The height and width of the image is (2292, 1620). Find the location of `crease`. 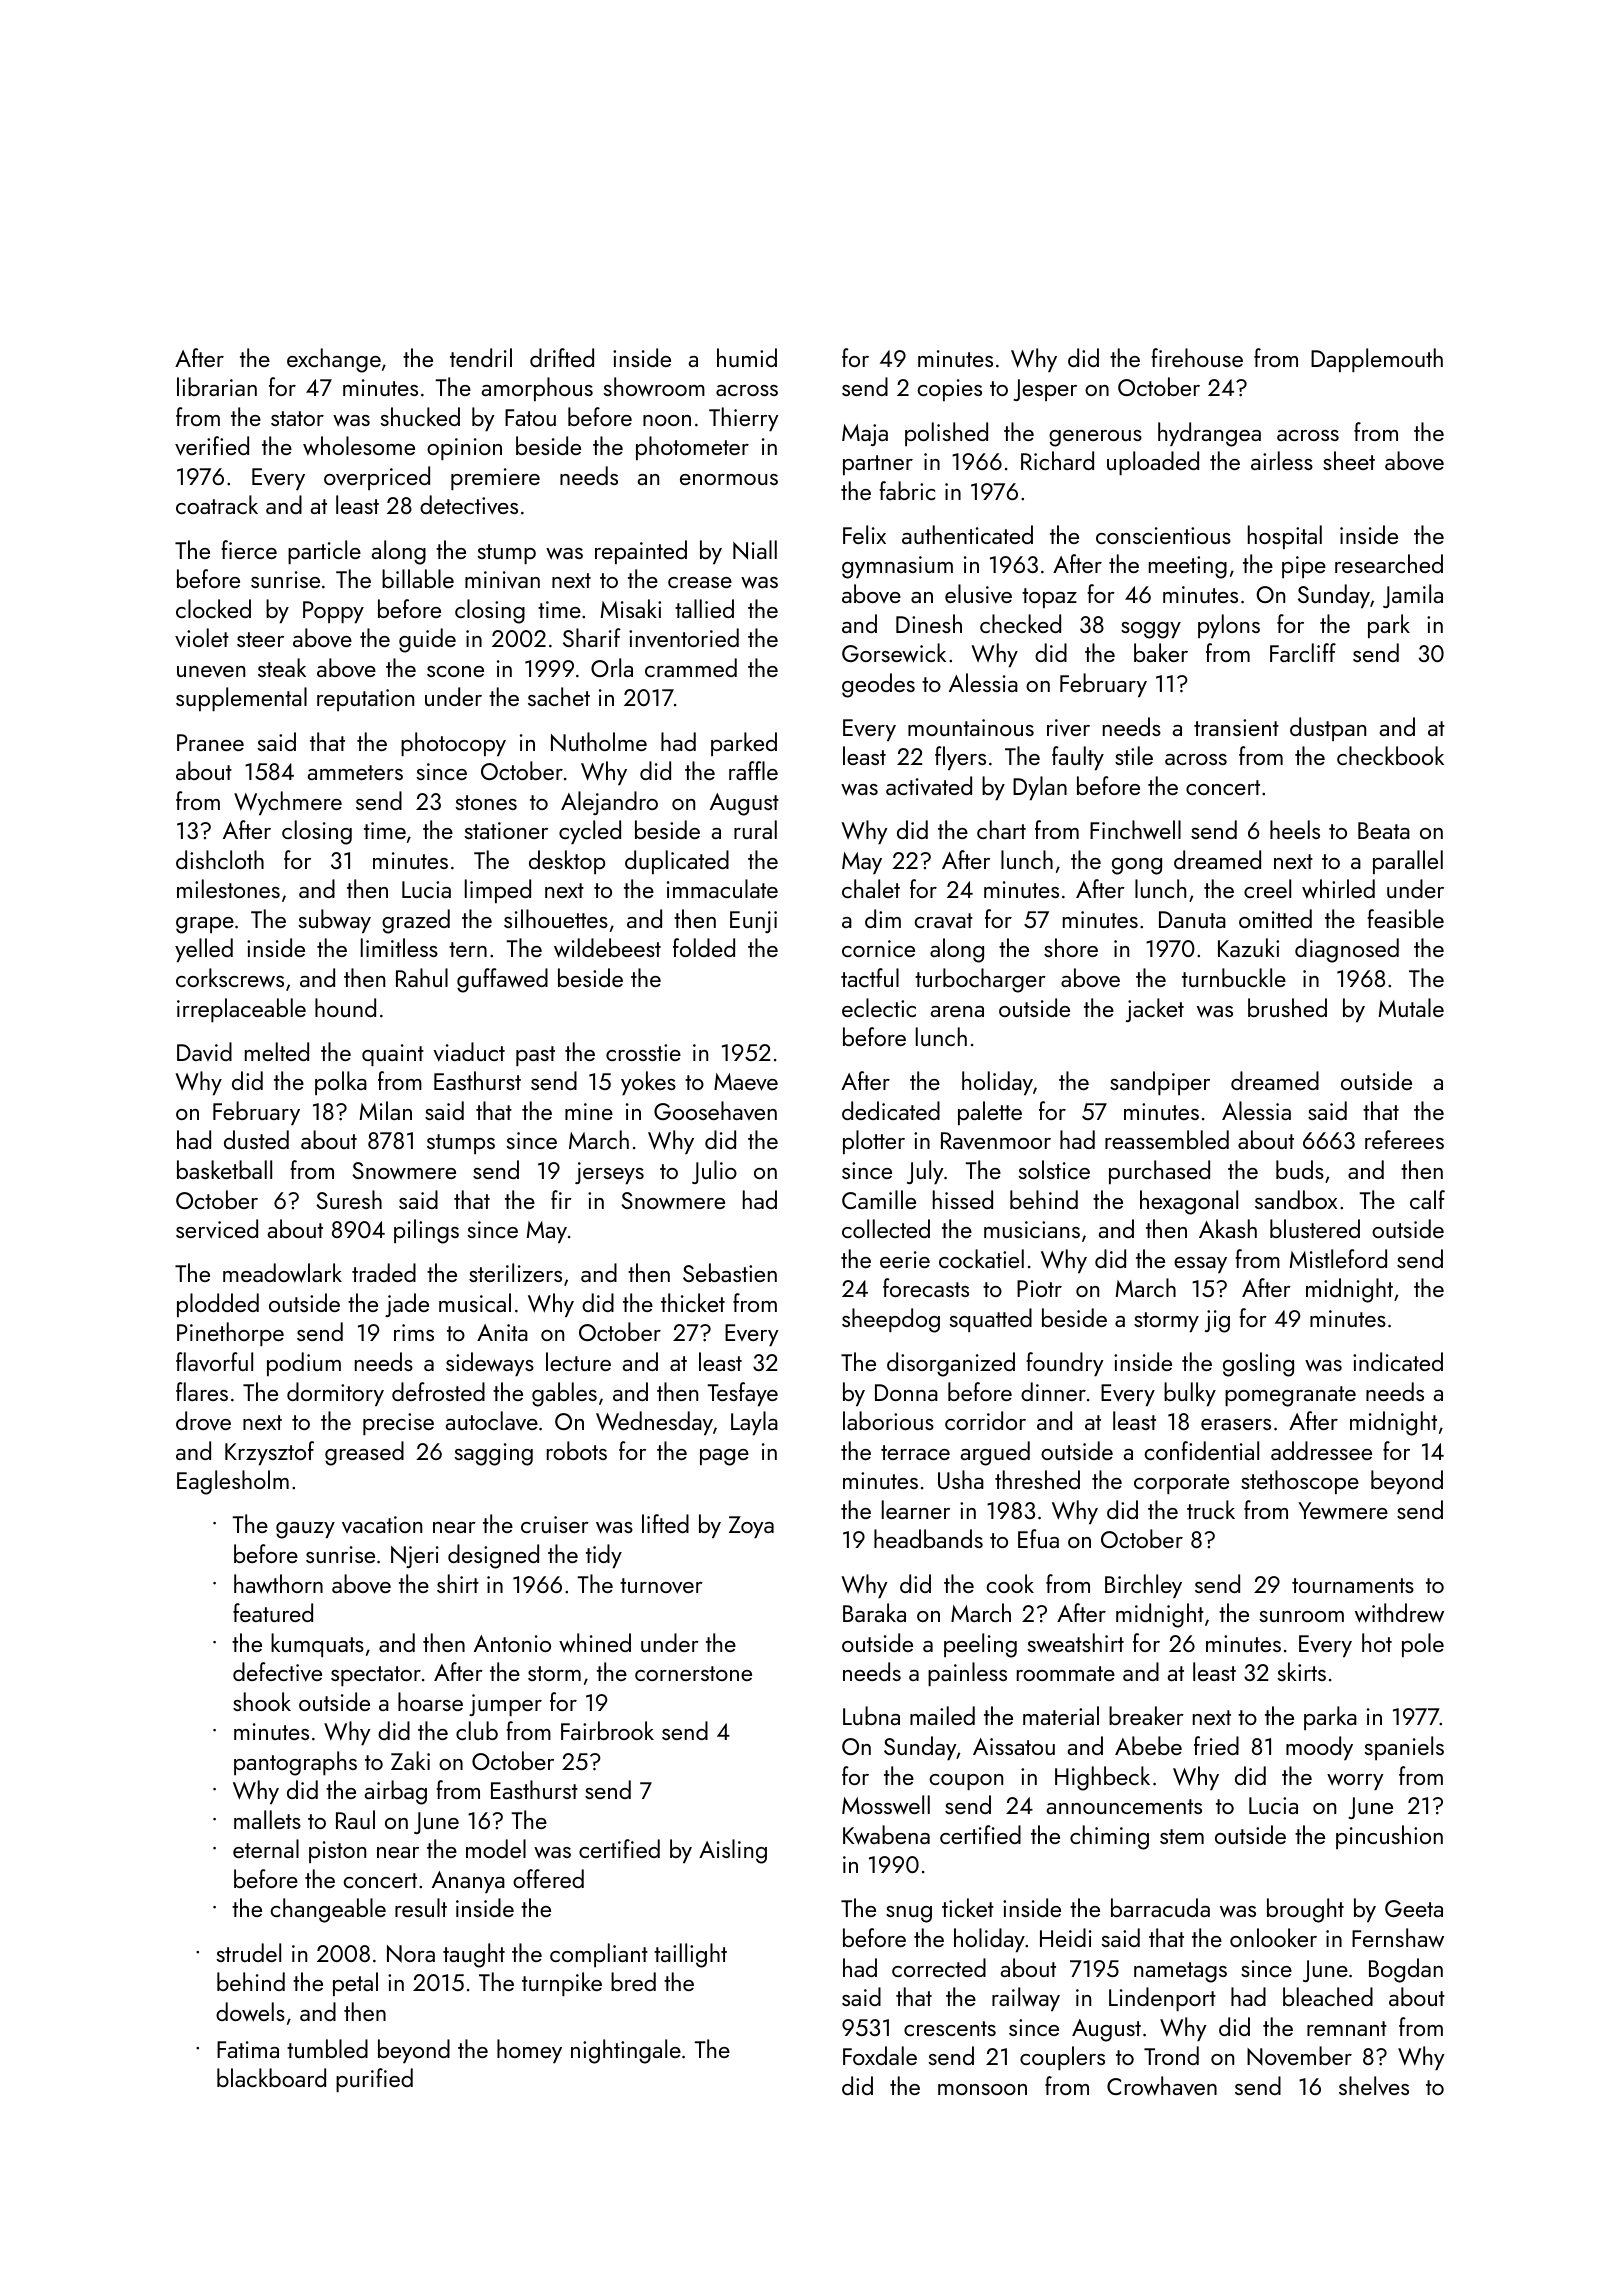

crease is located at coordinates (700, 582).
